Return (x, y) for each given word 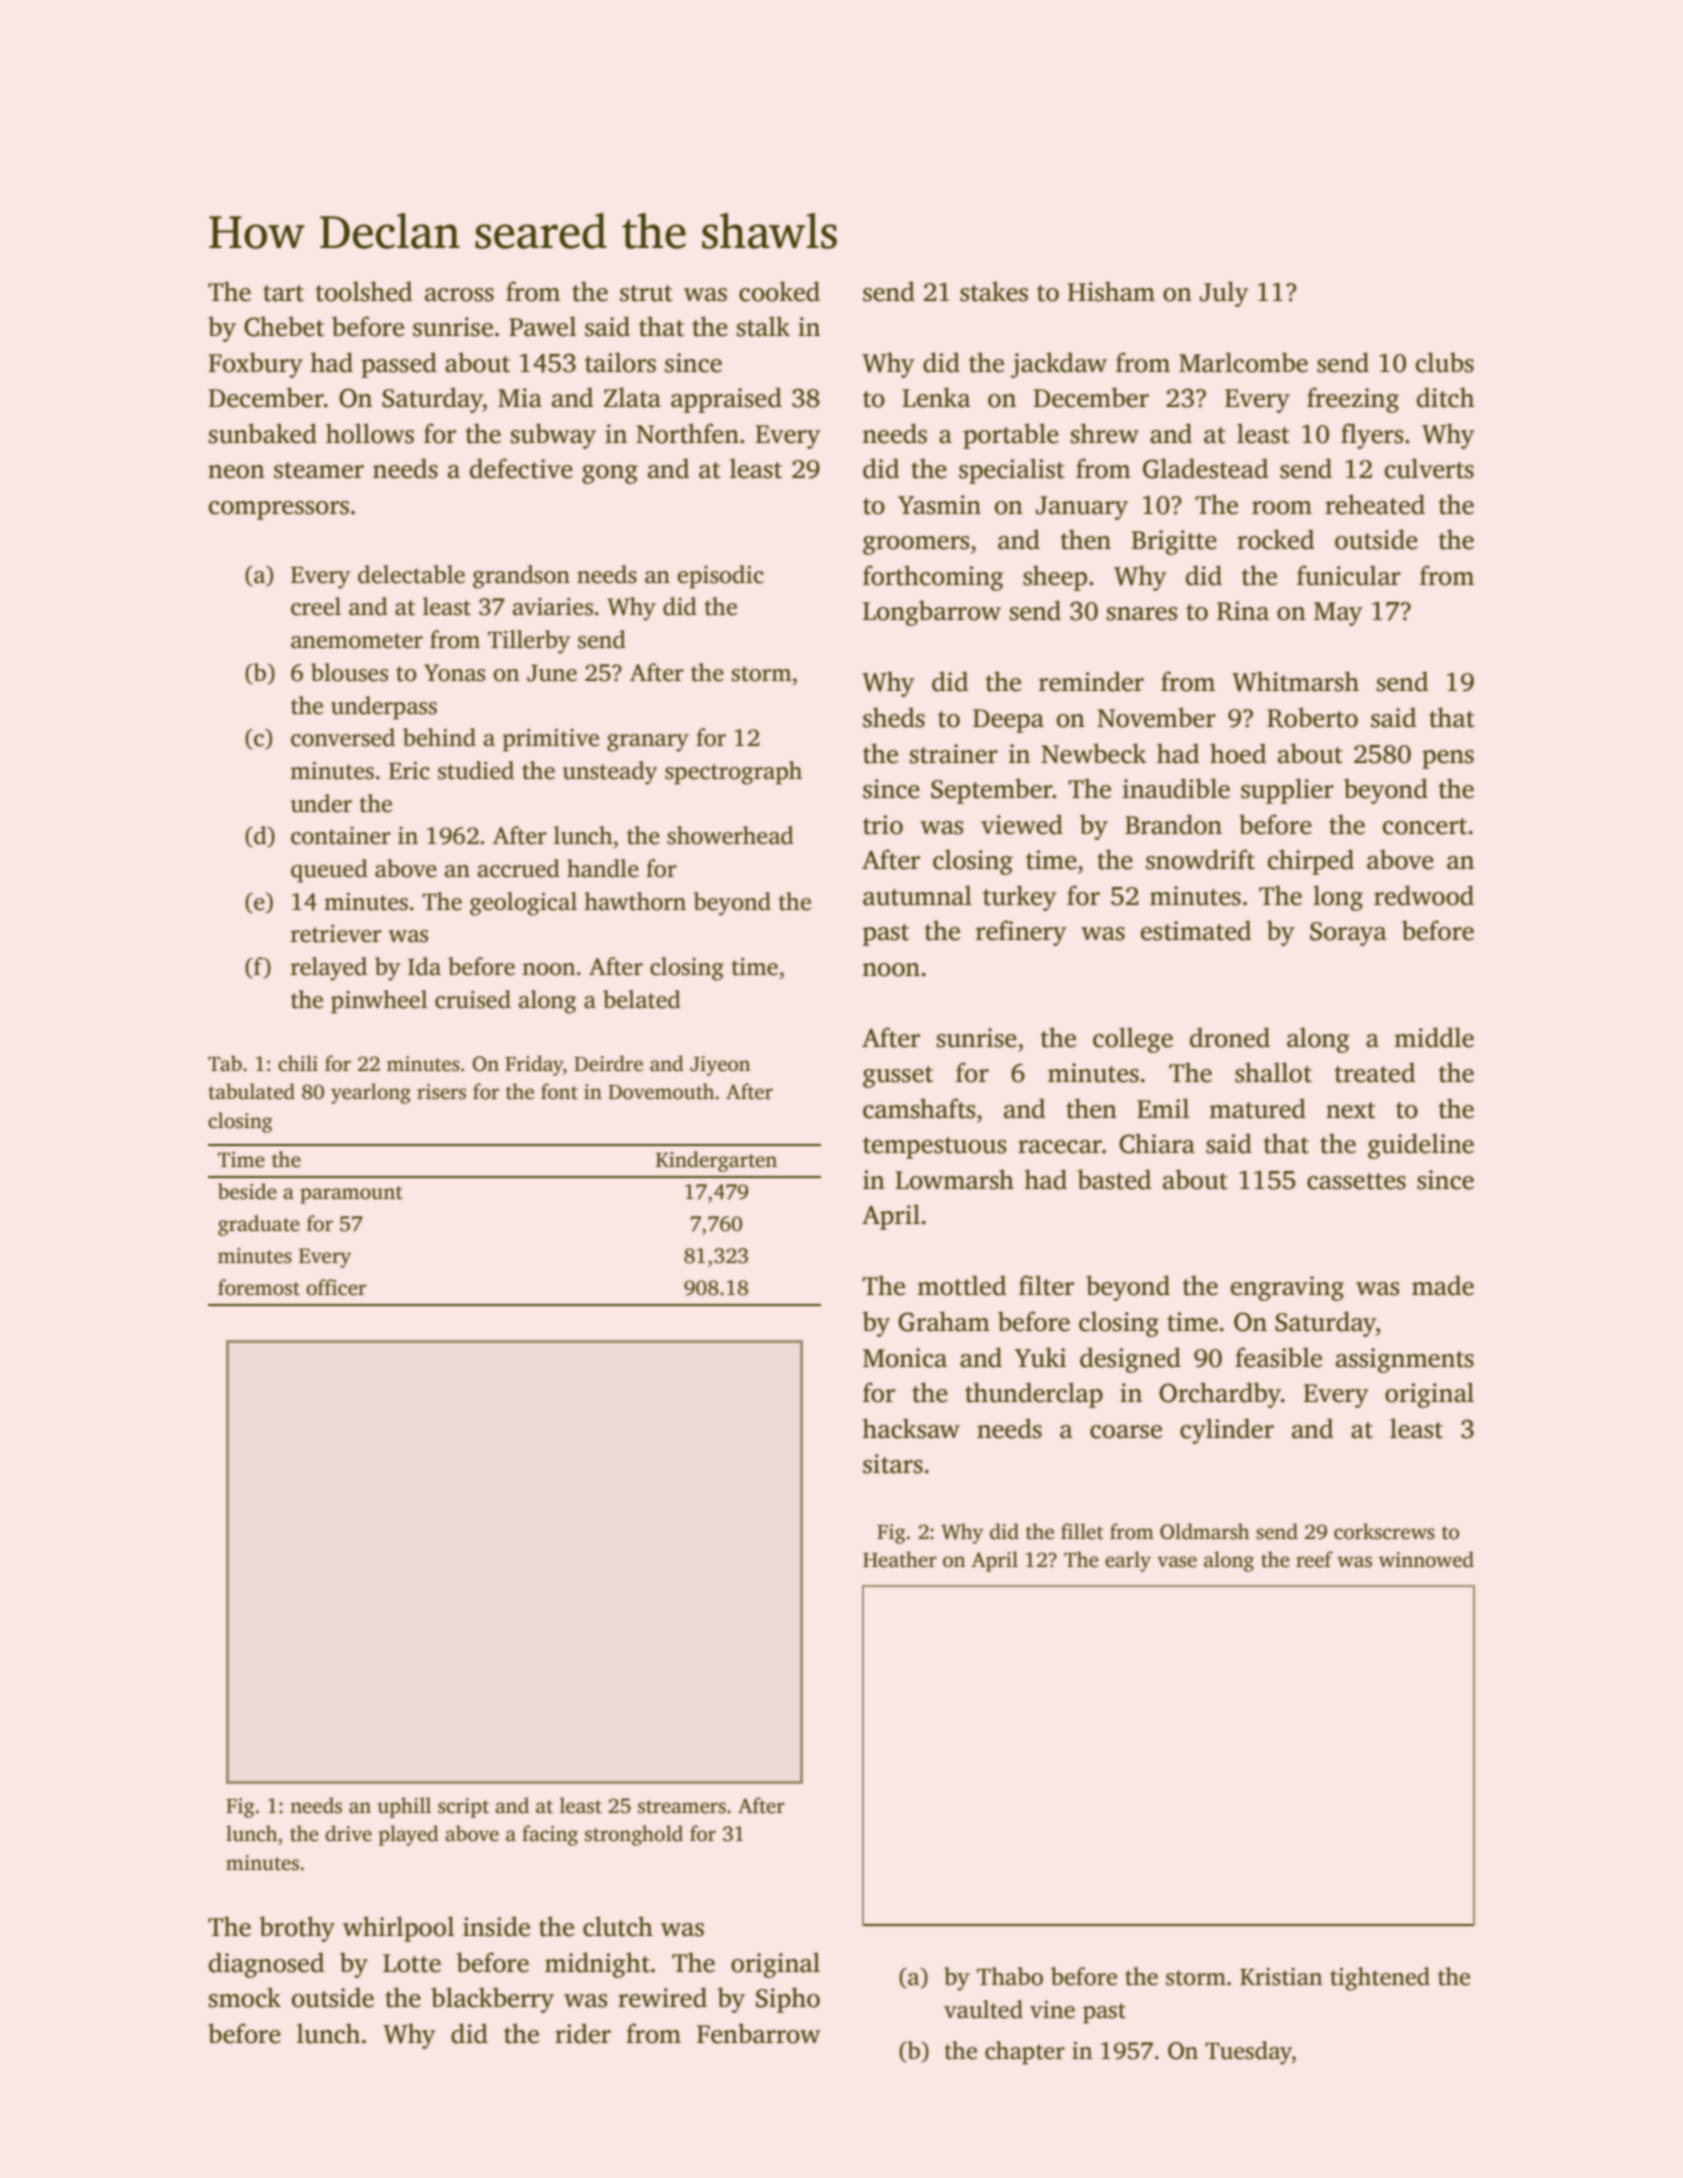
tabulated (251, 1091)
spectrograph (733, 773)
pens (1448, 759)
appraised (726, 400)
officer (336, 1287)
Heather (900, 1559)
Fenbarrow (758, 2033)
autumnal (917, 895)
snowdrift (1200, 859)
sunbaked (263, 433)
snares (1142, 614)
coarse (1126, 1432)
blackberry (492, 2000)
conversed (343, 737)
